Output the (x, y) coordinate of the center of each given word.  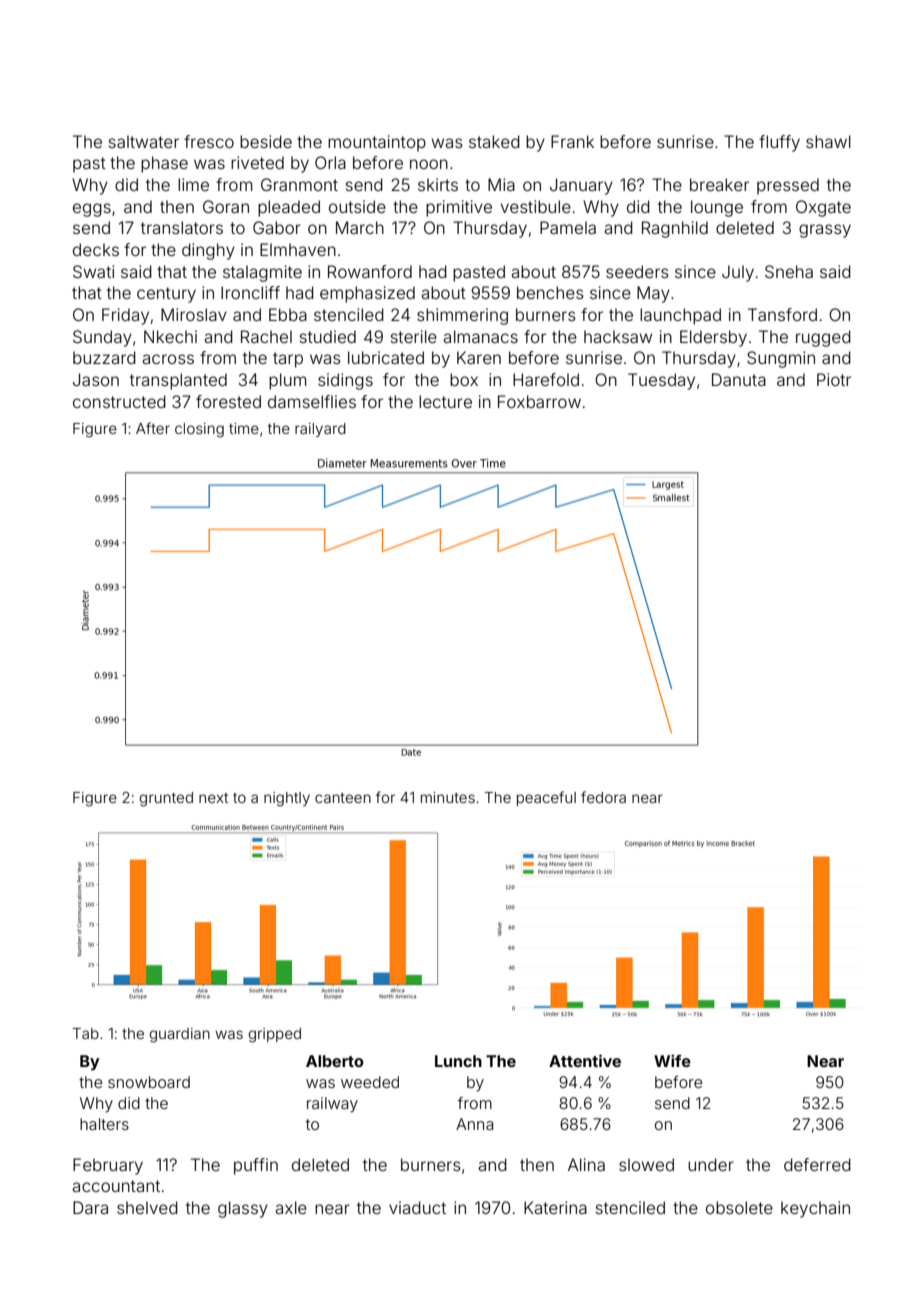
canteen (343, 798)
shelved (147, 1207)
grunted (166, 799)
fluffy (779, 143)
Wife (672, 1061)
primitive (459, 208)
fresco (209, 141)
